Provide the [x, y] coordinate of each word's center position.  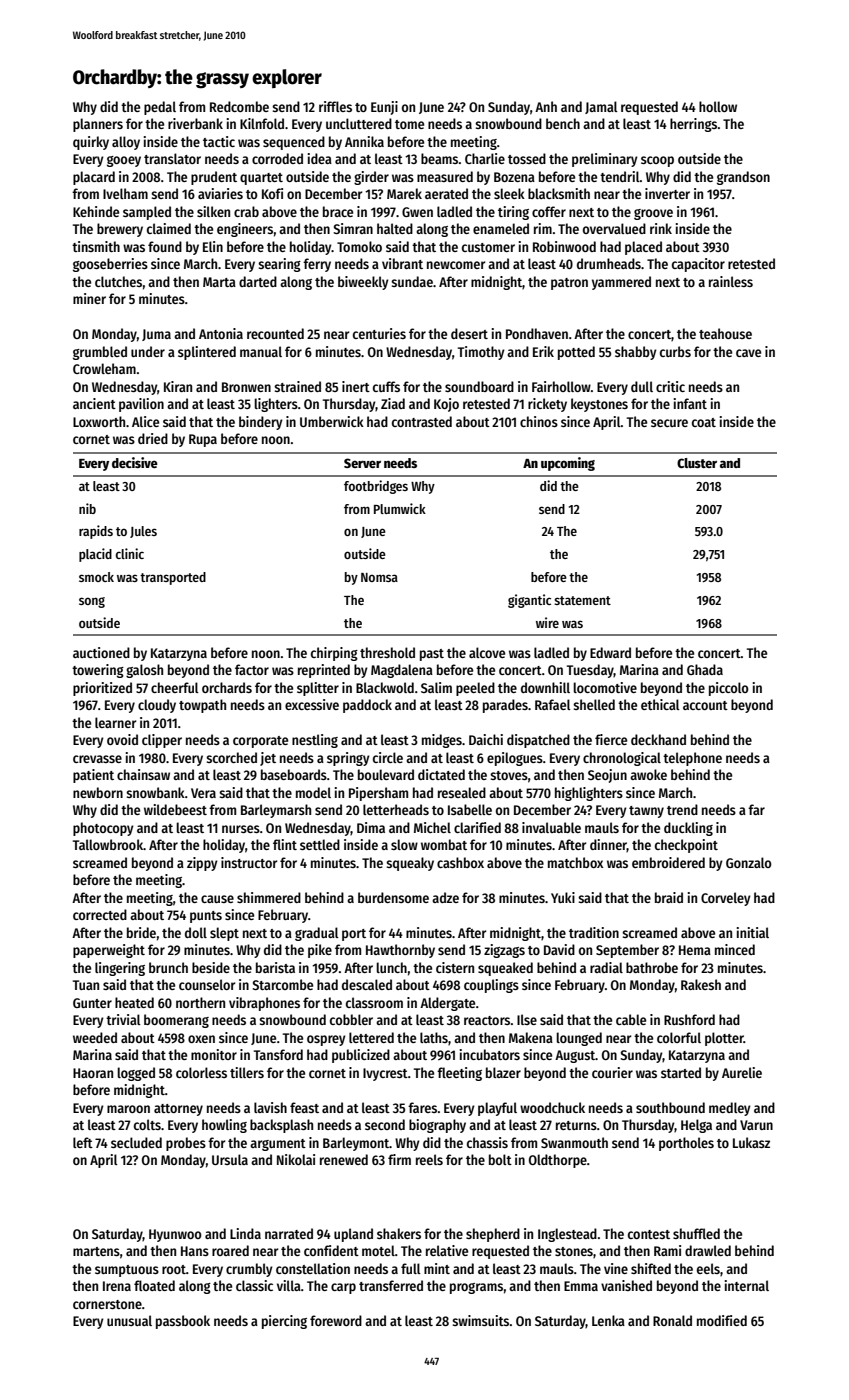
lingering [120, 969]
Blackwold [385, 687]
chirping [334, 654]
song [92, 602]
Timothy [481, 353]
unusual [129, 1320]
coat [704, 422]
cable [631, 1019]
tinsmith [96, 246]
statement [582, 600]
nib [87, 508]
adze [445, 897]
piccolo [729, 689]
